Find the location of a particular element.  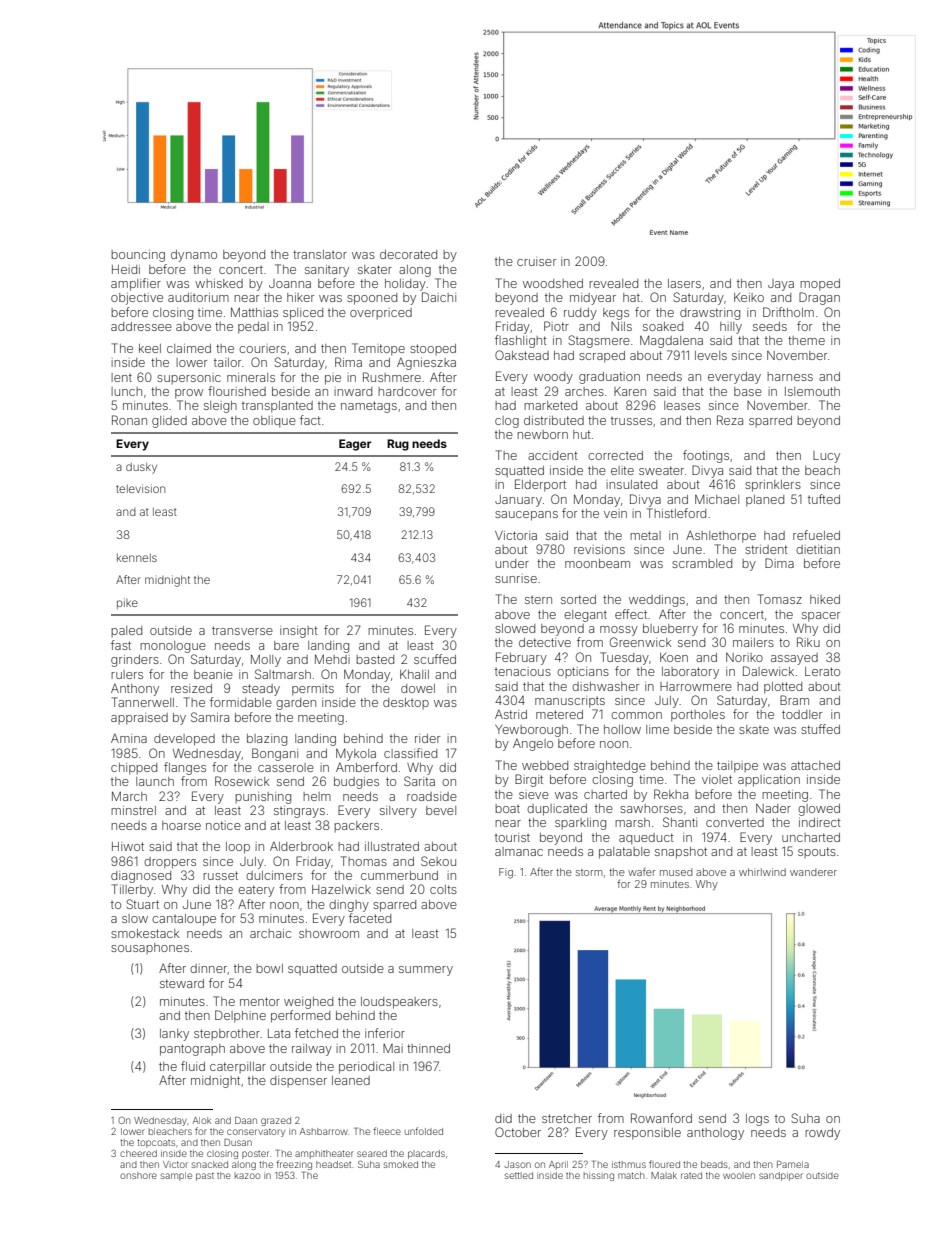

classified is located at coordinates (410, 753).
